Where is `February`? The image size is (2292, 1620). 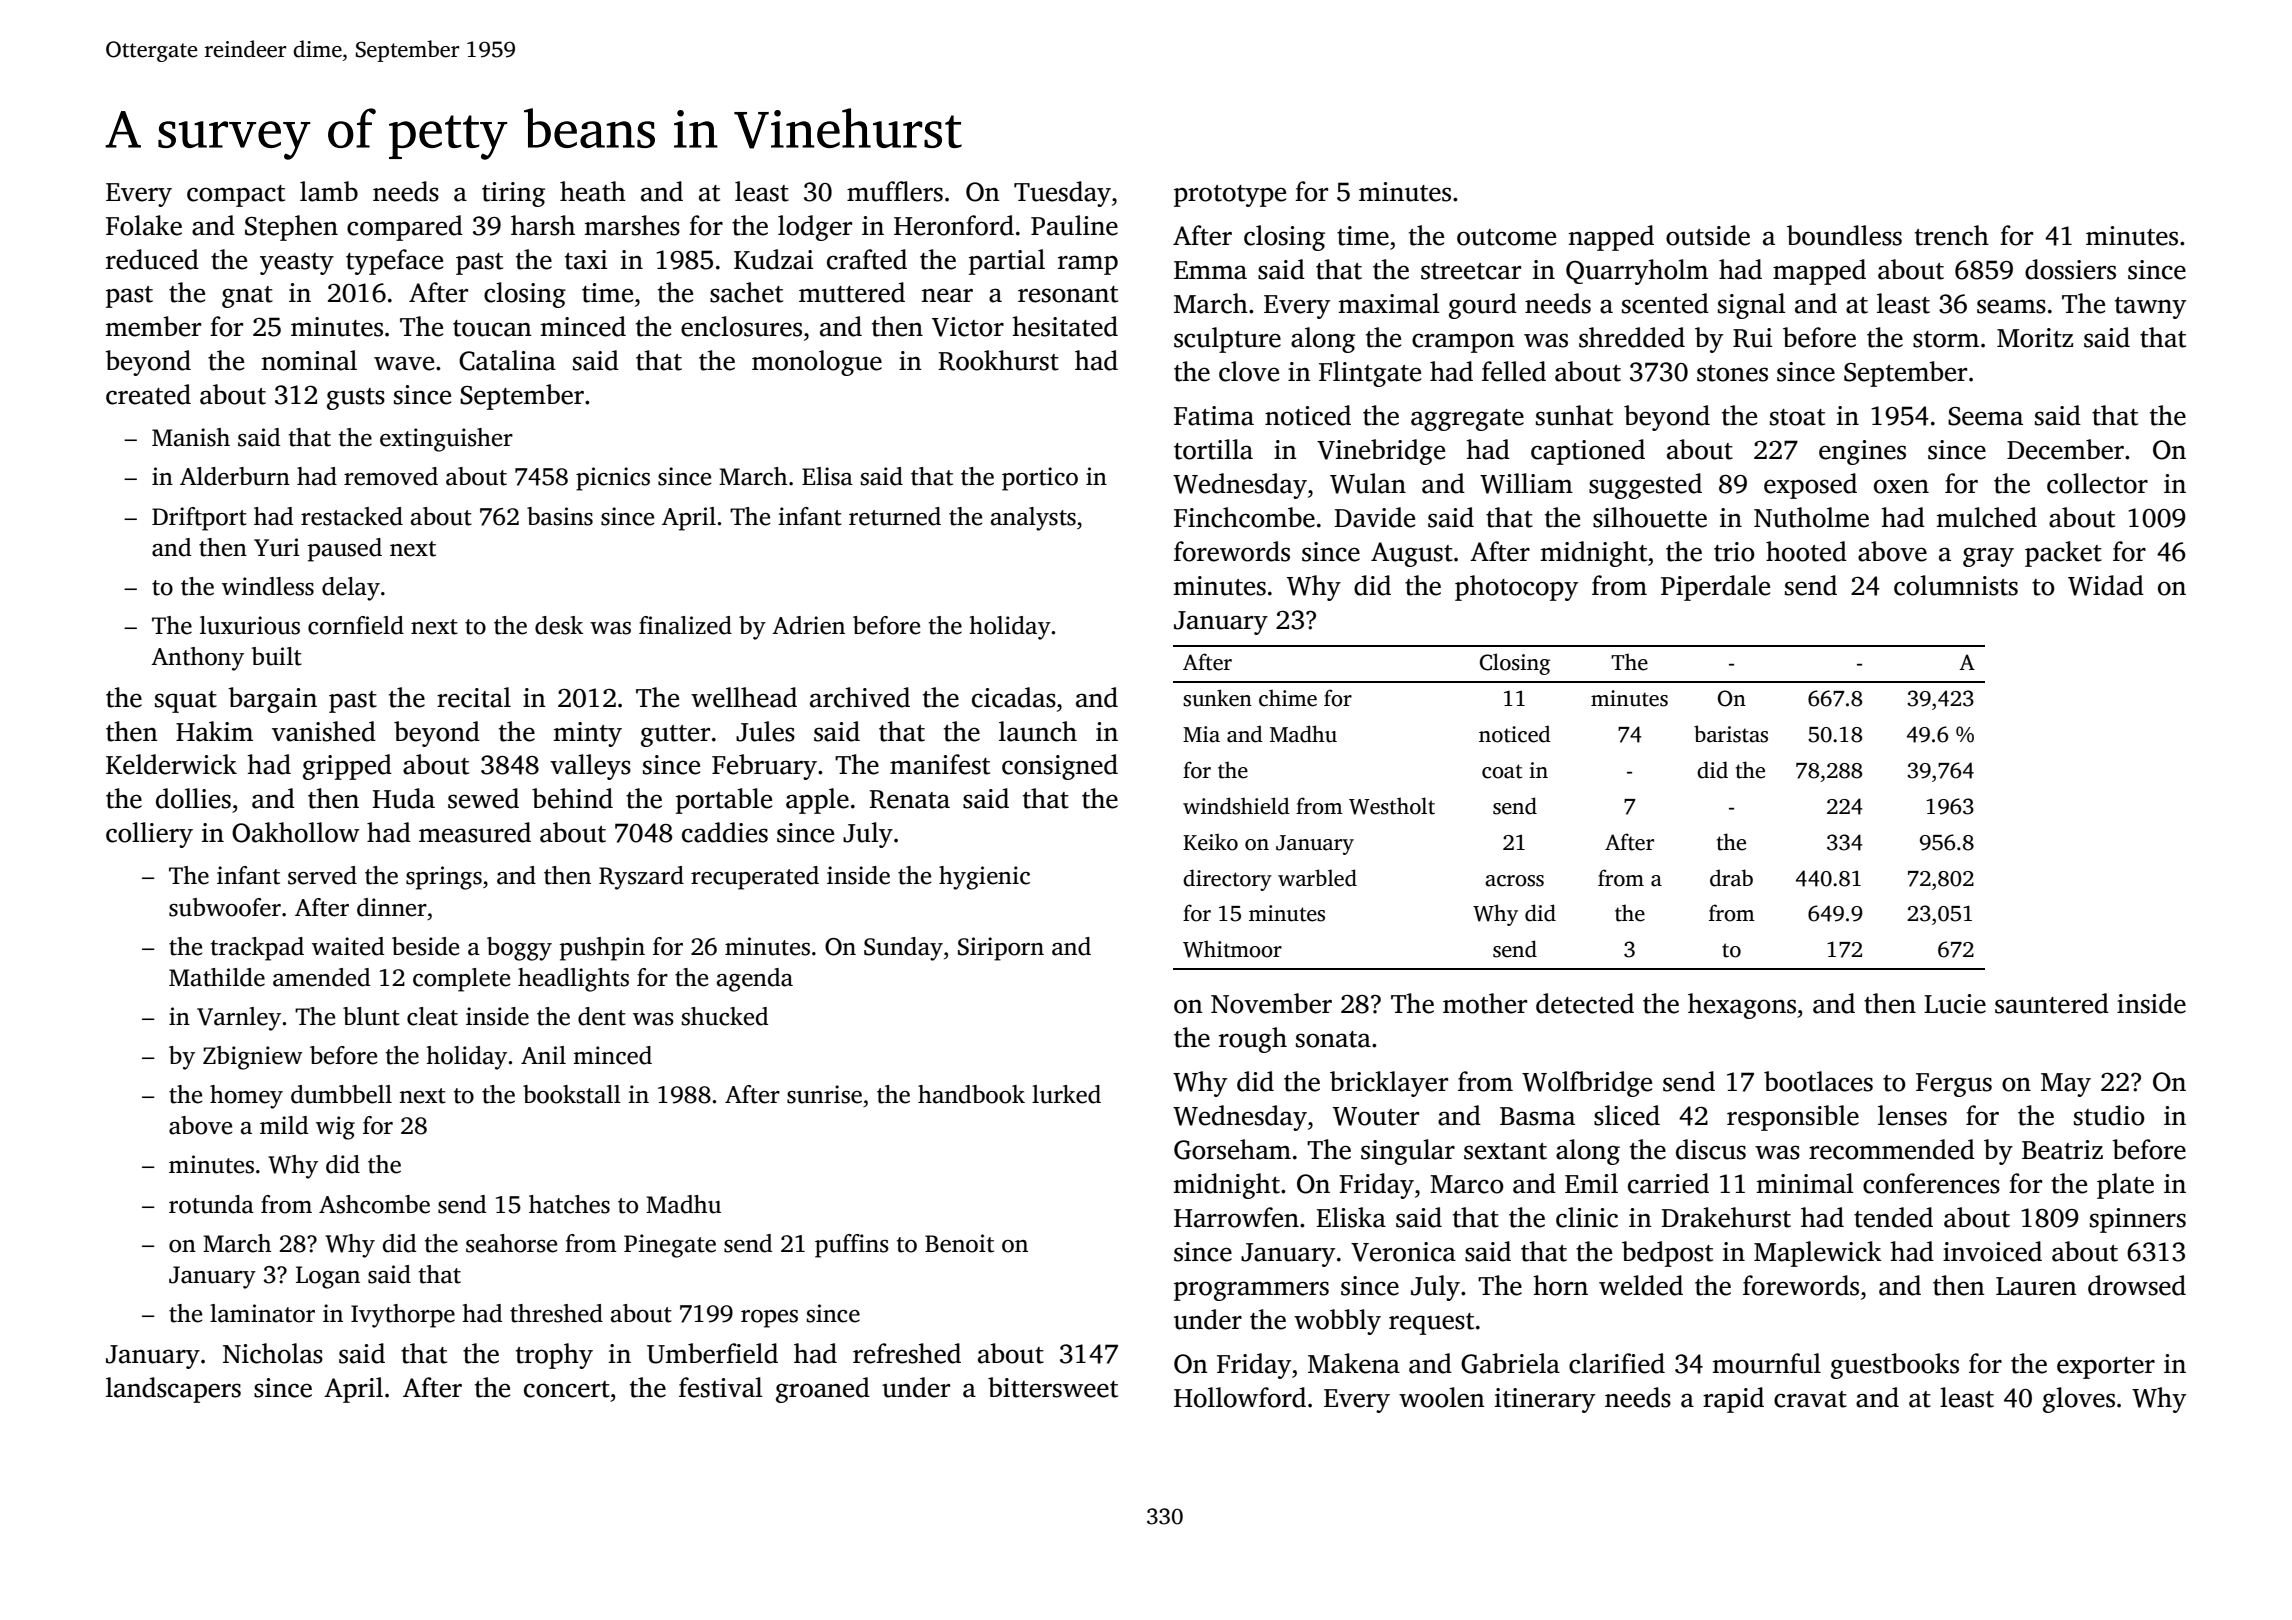
February is located at coordinates (764, 767).
